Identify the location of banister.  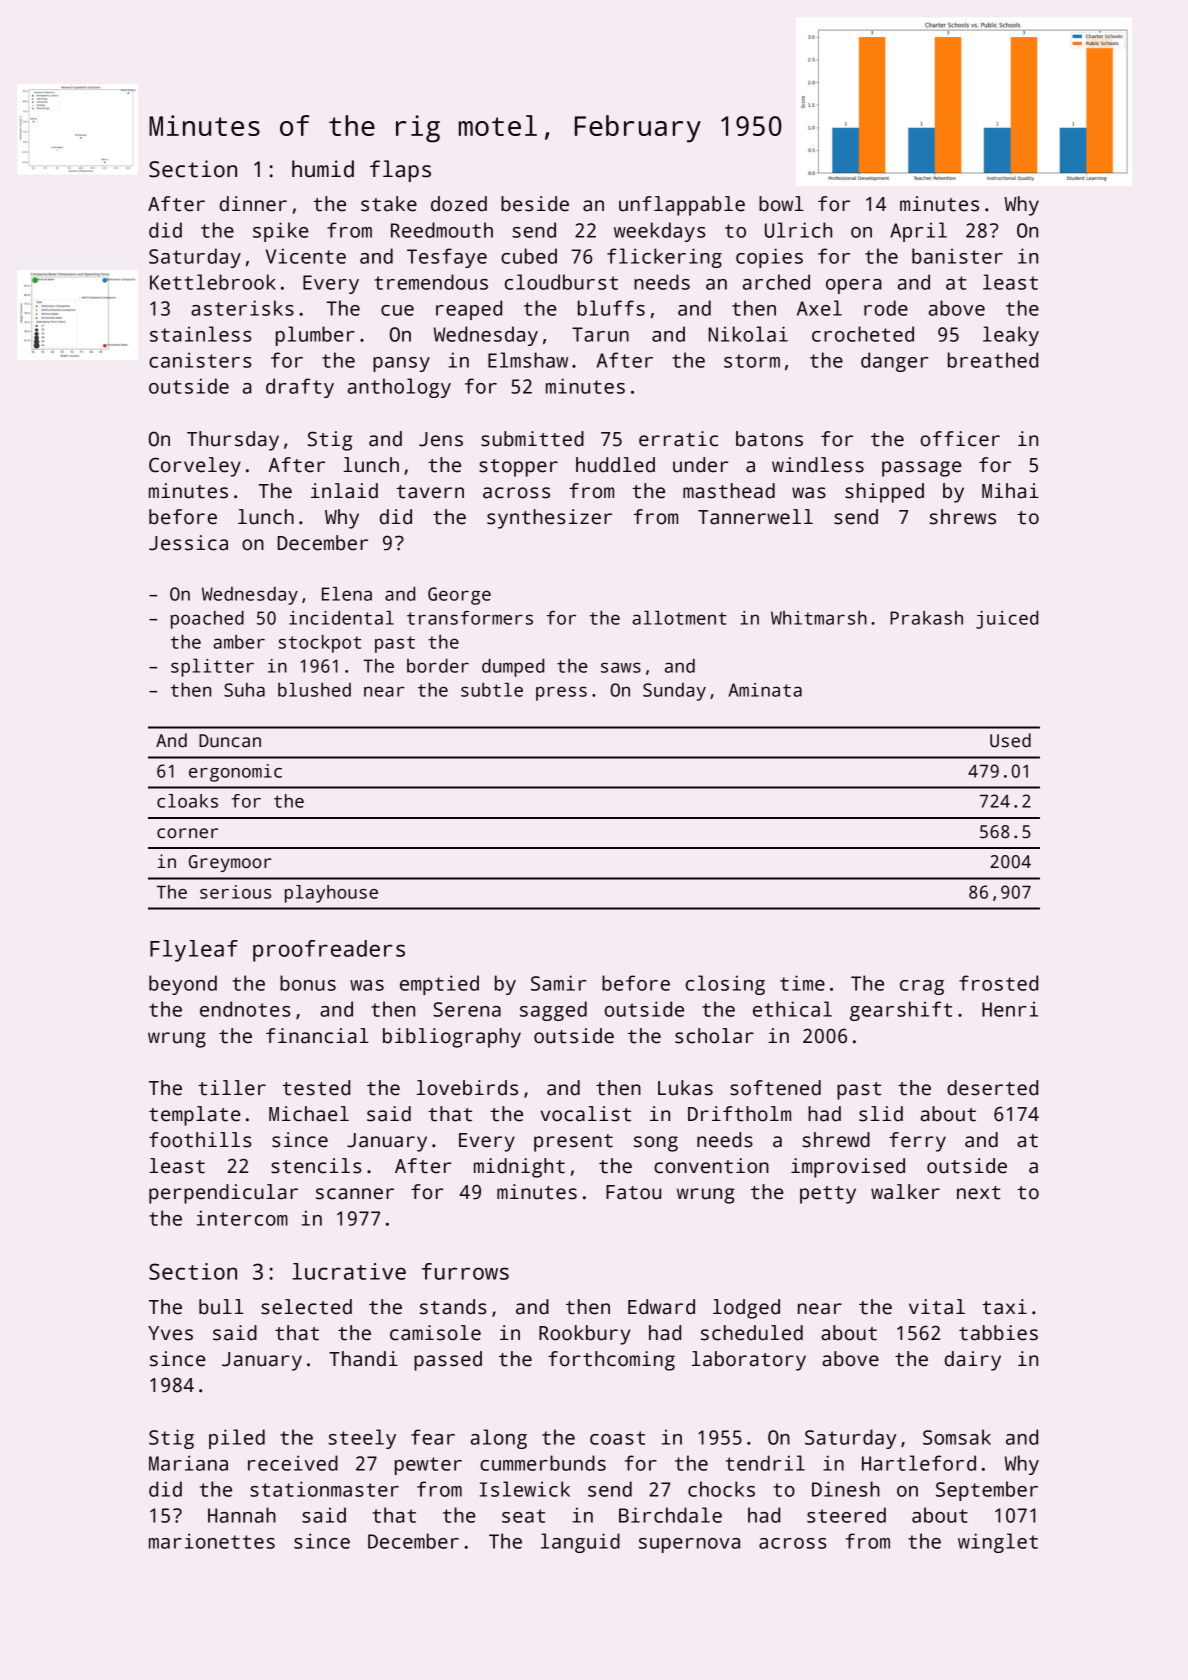
(957, 256).
